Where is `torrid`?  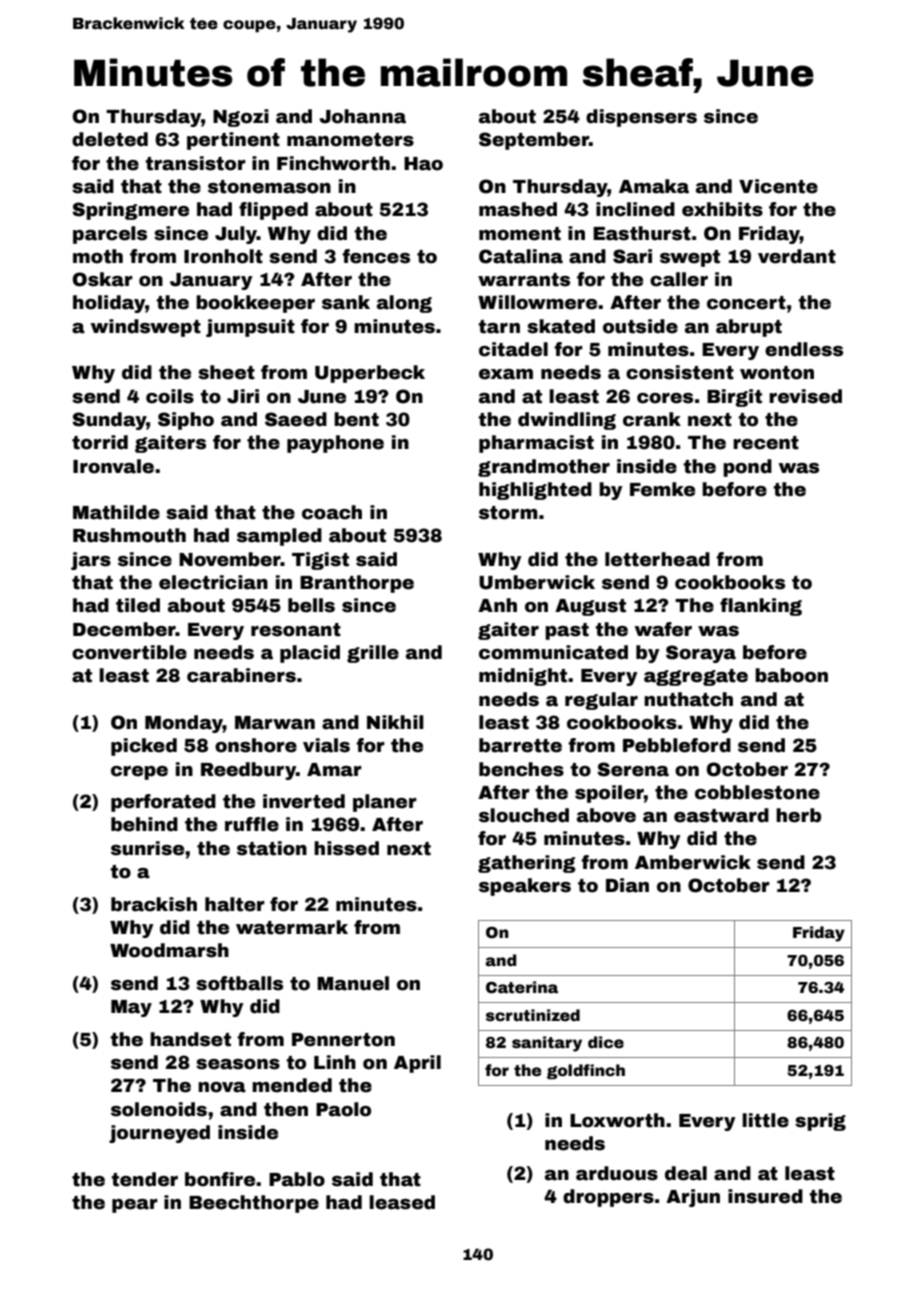 torrid is located at coordinates (100, 442).
